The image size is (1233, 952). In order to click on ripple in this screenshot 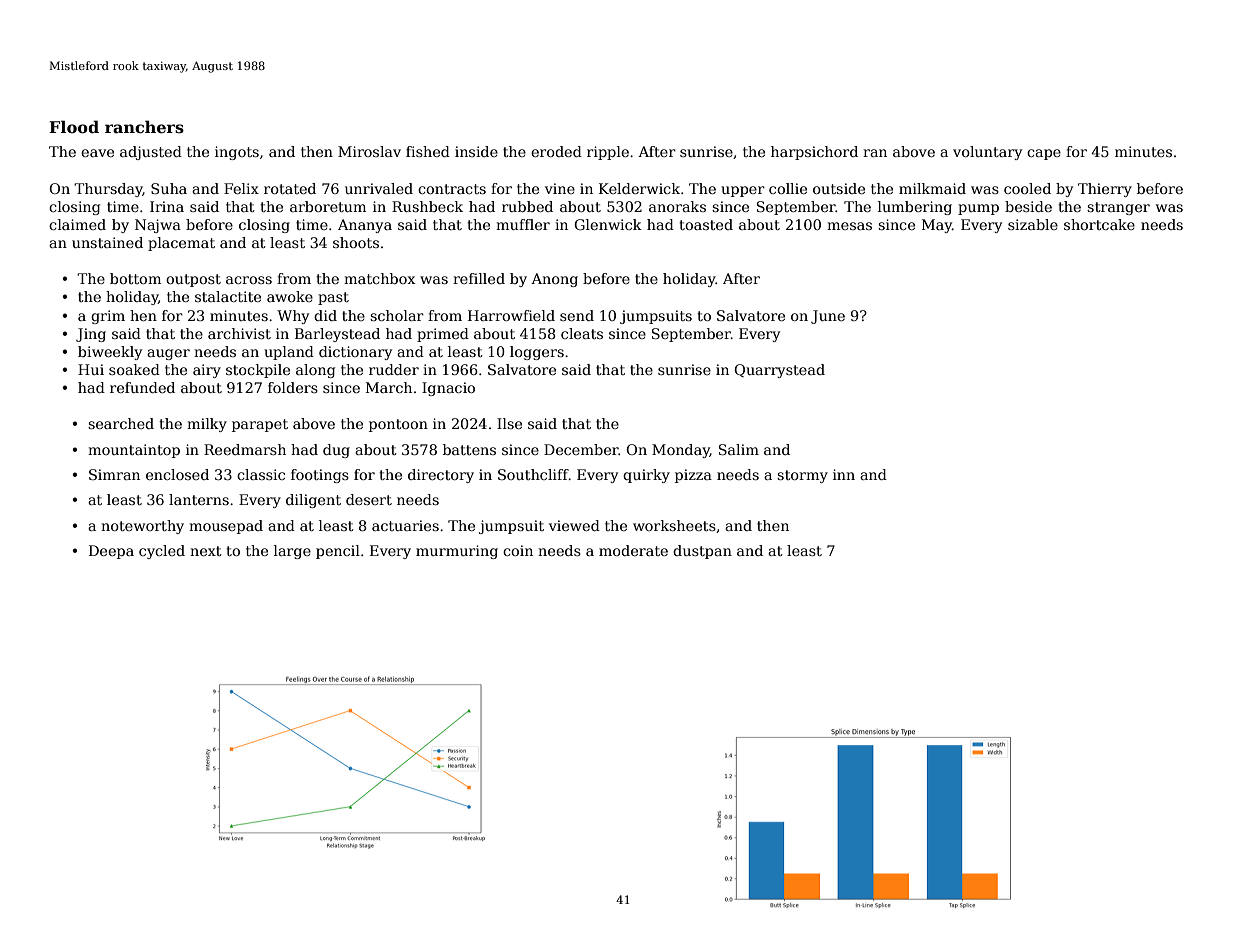, I will do `click(608, 153)`.
